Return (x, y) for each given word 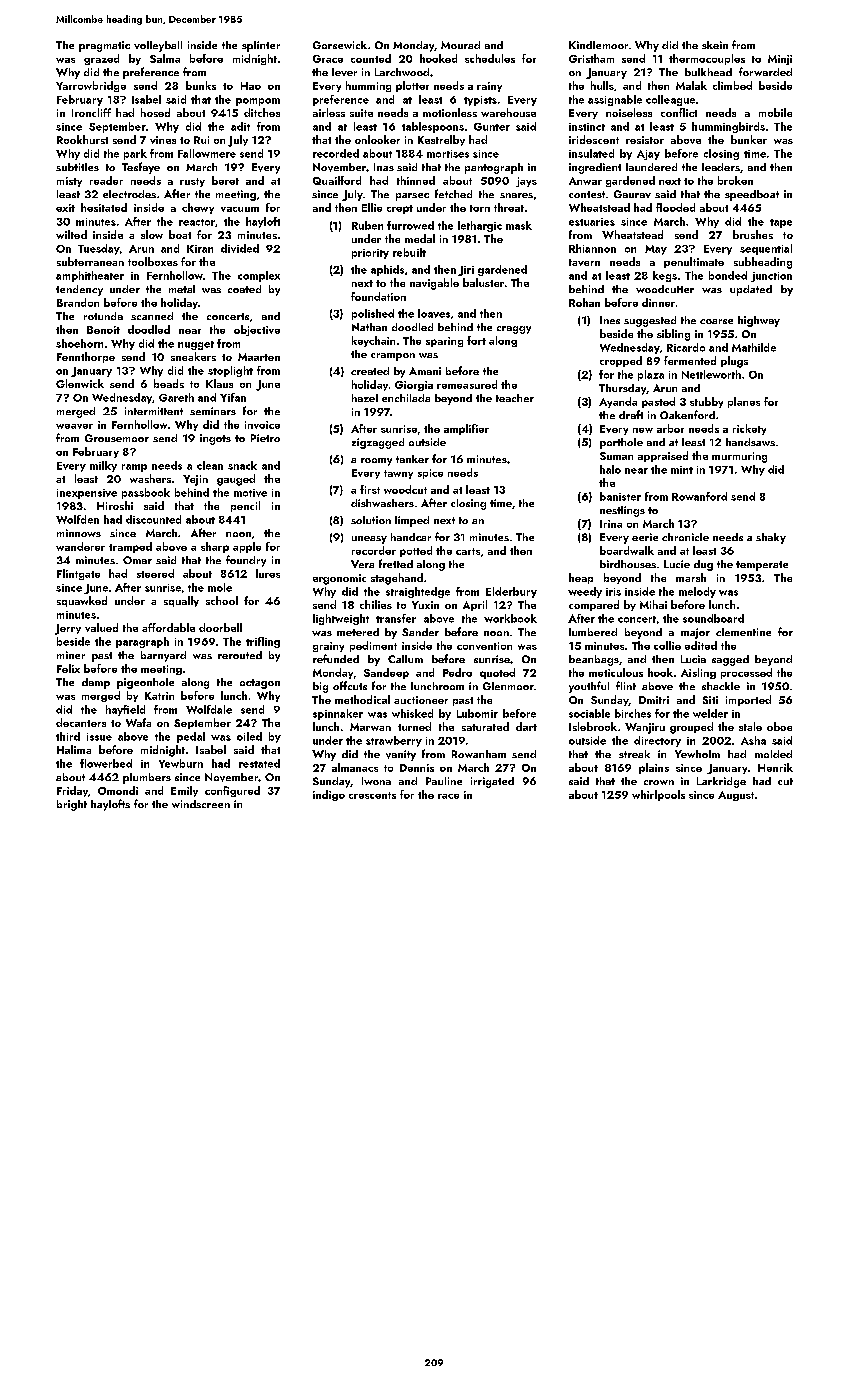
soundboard (713, 618)
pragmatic (104, 46)
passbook (146, 493)
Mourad (460, 45)
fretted (396, 563)
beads (169, 383)
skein (715, 45)
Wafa (138, 722)
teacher (515, 398)
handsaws (750, 442)
